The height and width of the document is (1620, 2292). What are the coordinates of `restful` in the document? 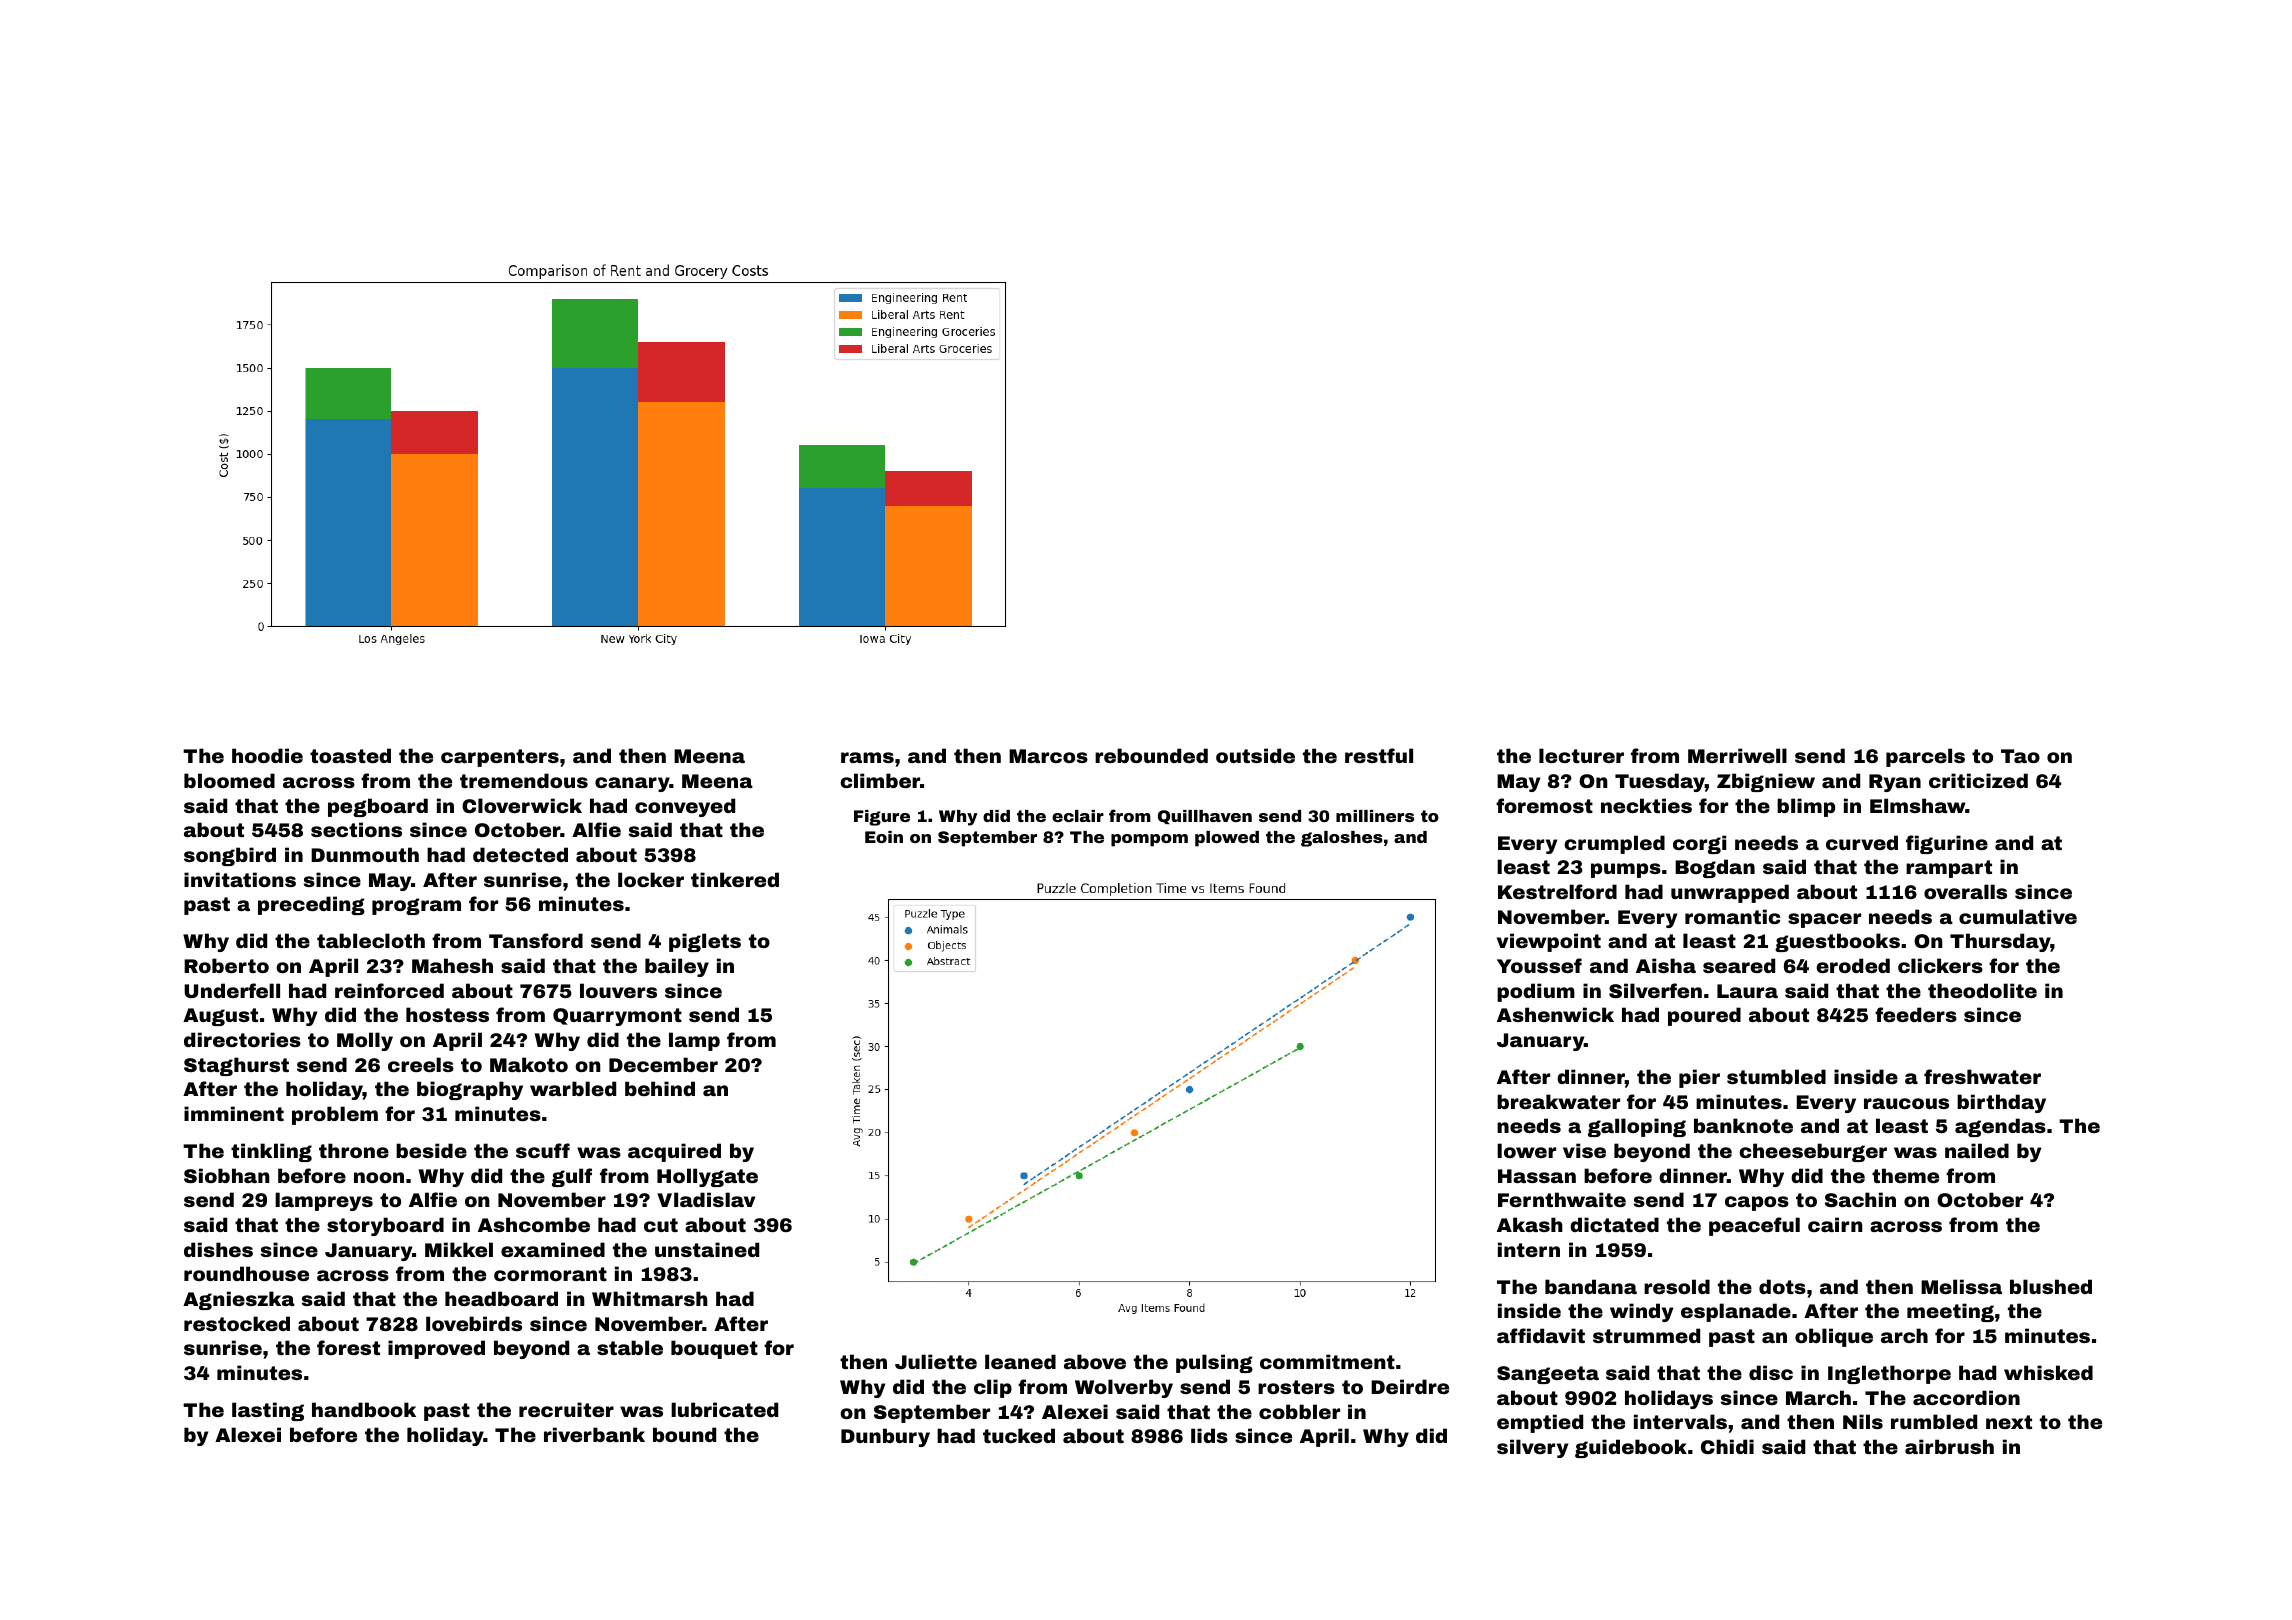 It's located at (1379, 755).
